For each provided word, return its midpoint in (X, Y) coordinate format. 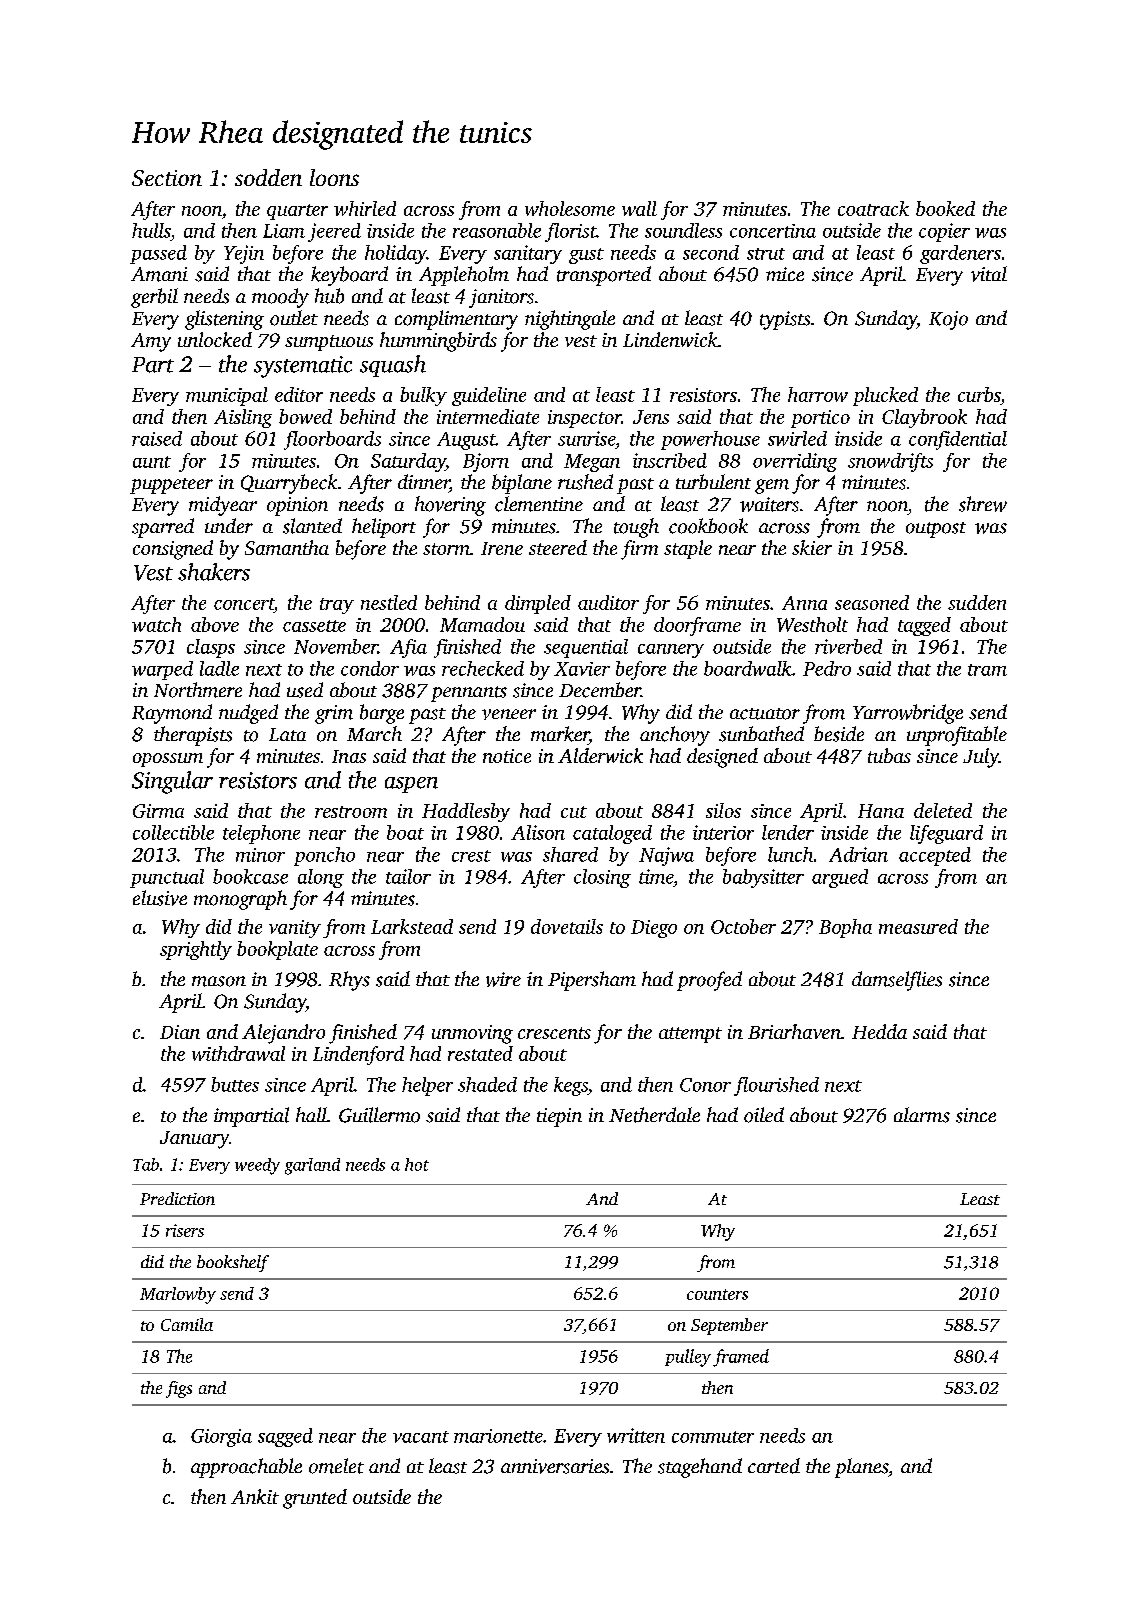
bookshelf (233, 1263)
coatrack (873, 208)
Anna (804, 603)
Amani (159, 274)
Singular (172, 782)
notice (507, 756)
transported (604, 276)
